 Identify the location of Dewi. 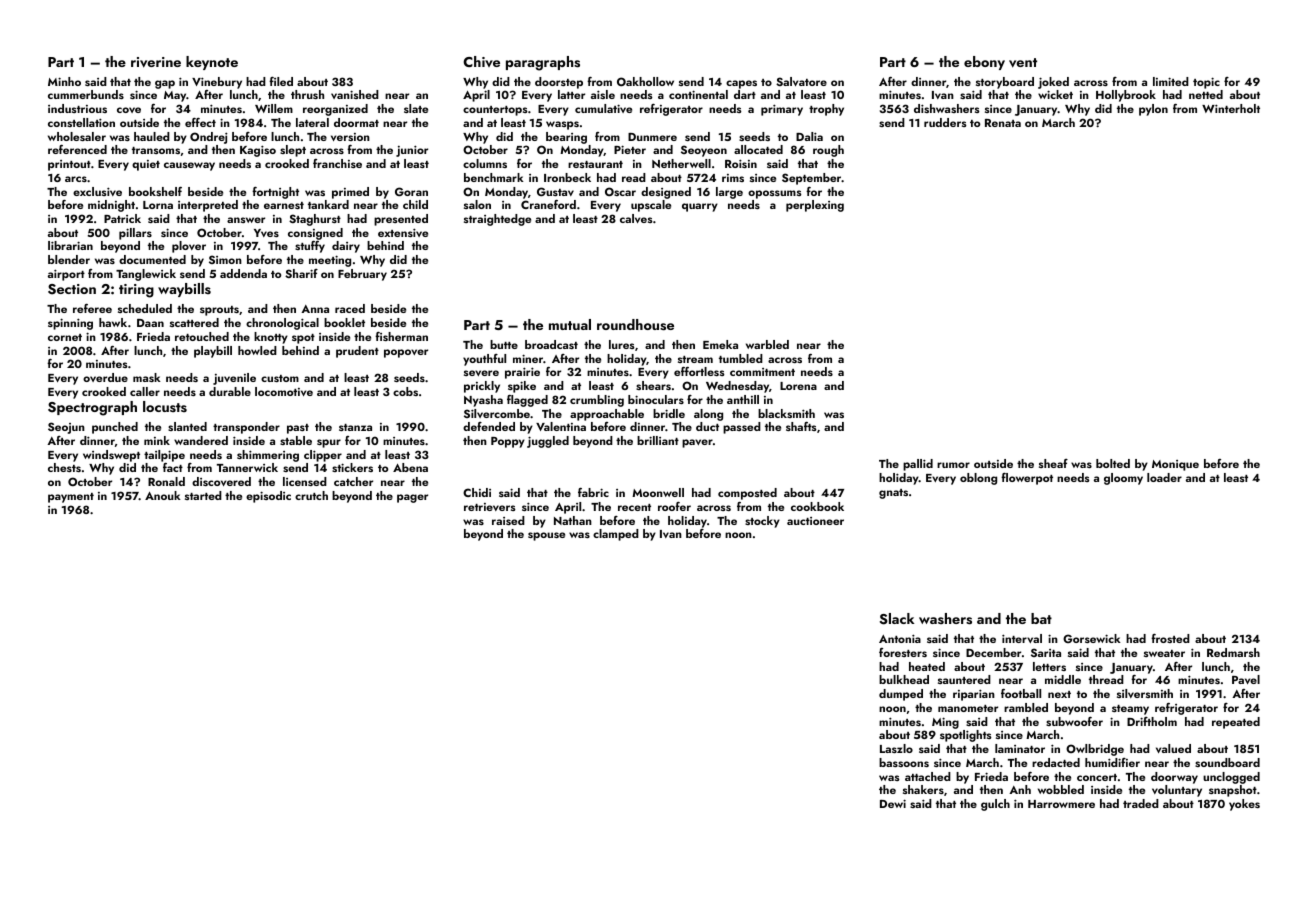
(893, 803).
